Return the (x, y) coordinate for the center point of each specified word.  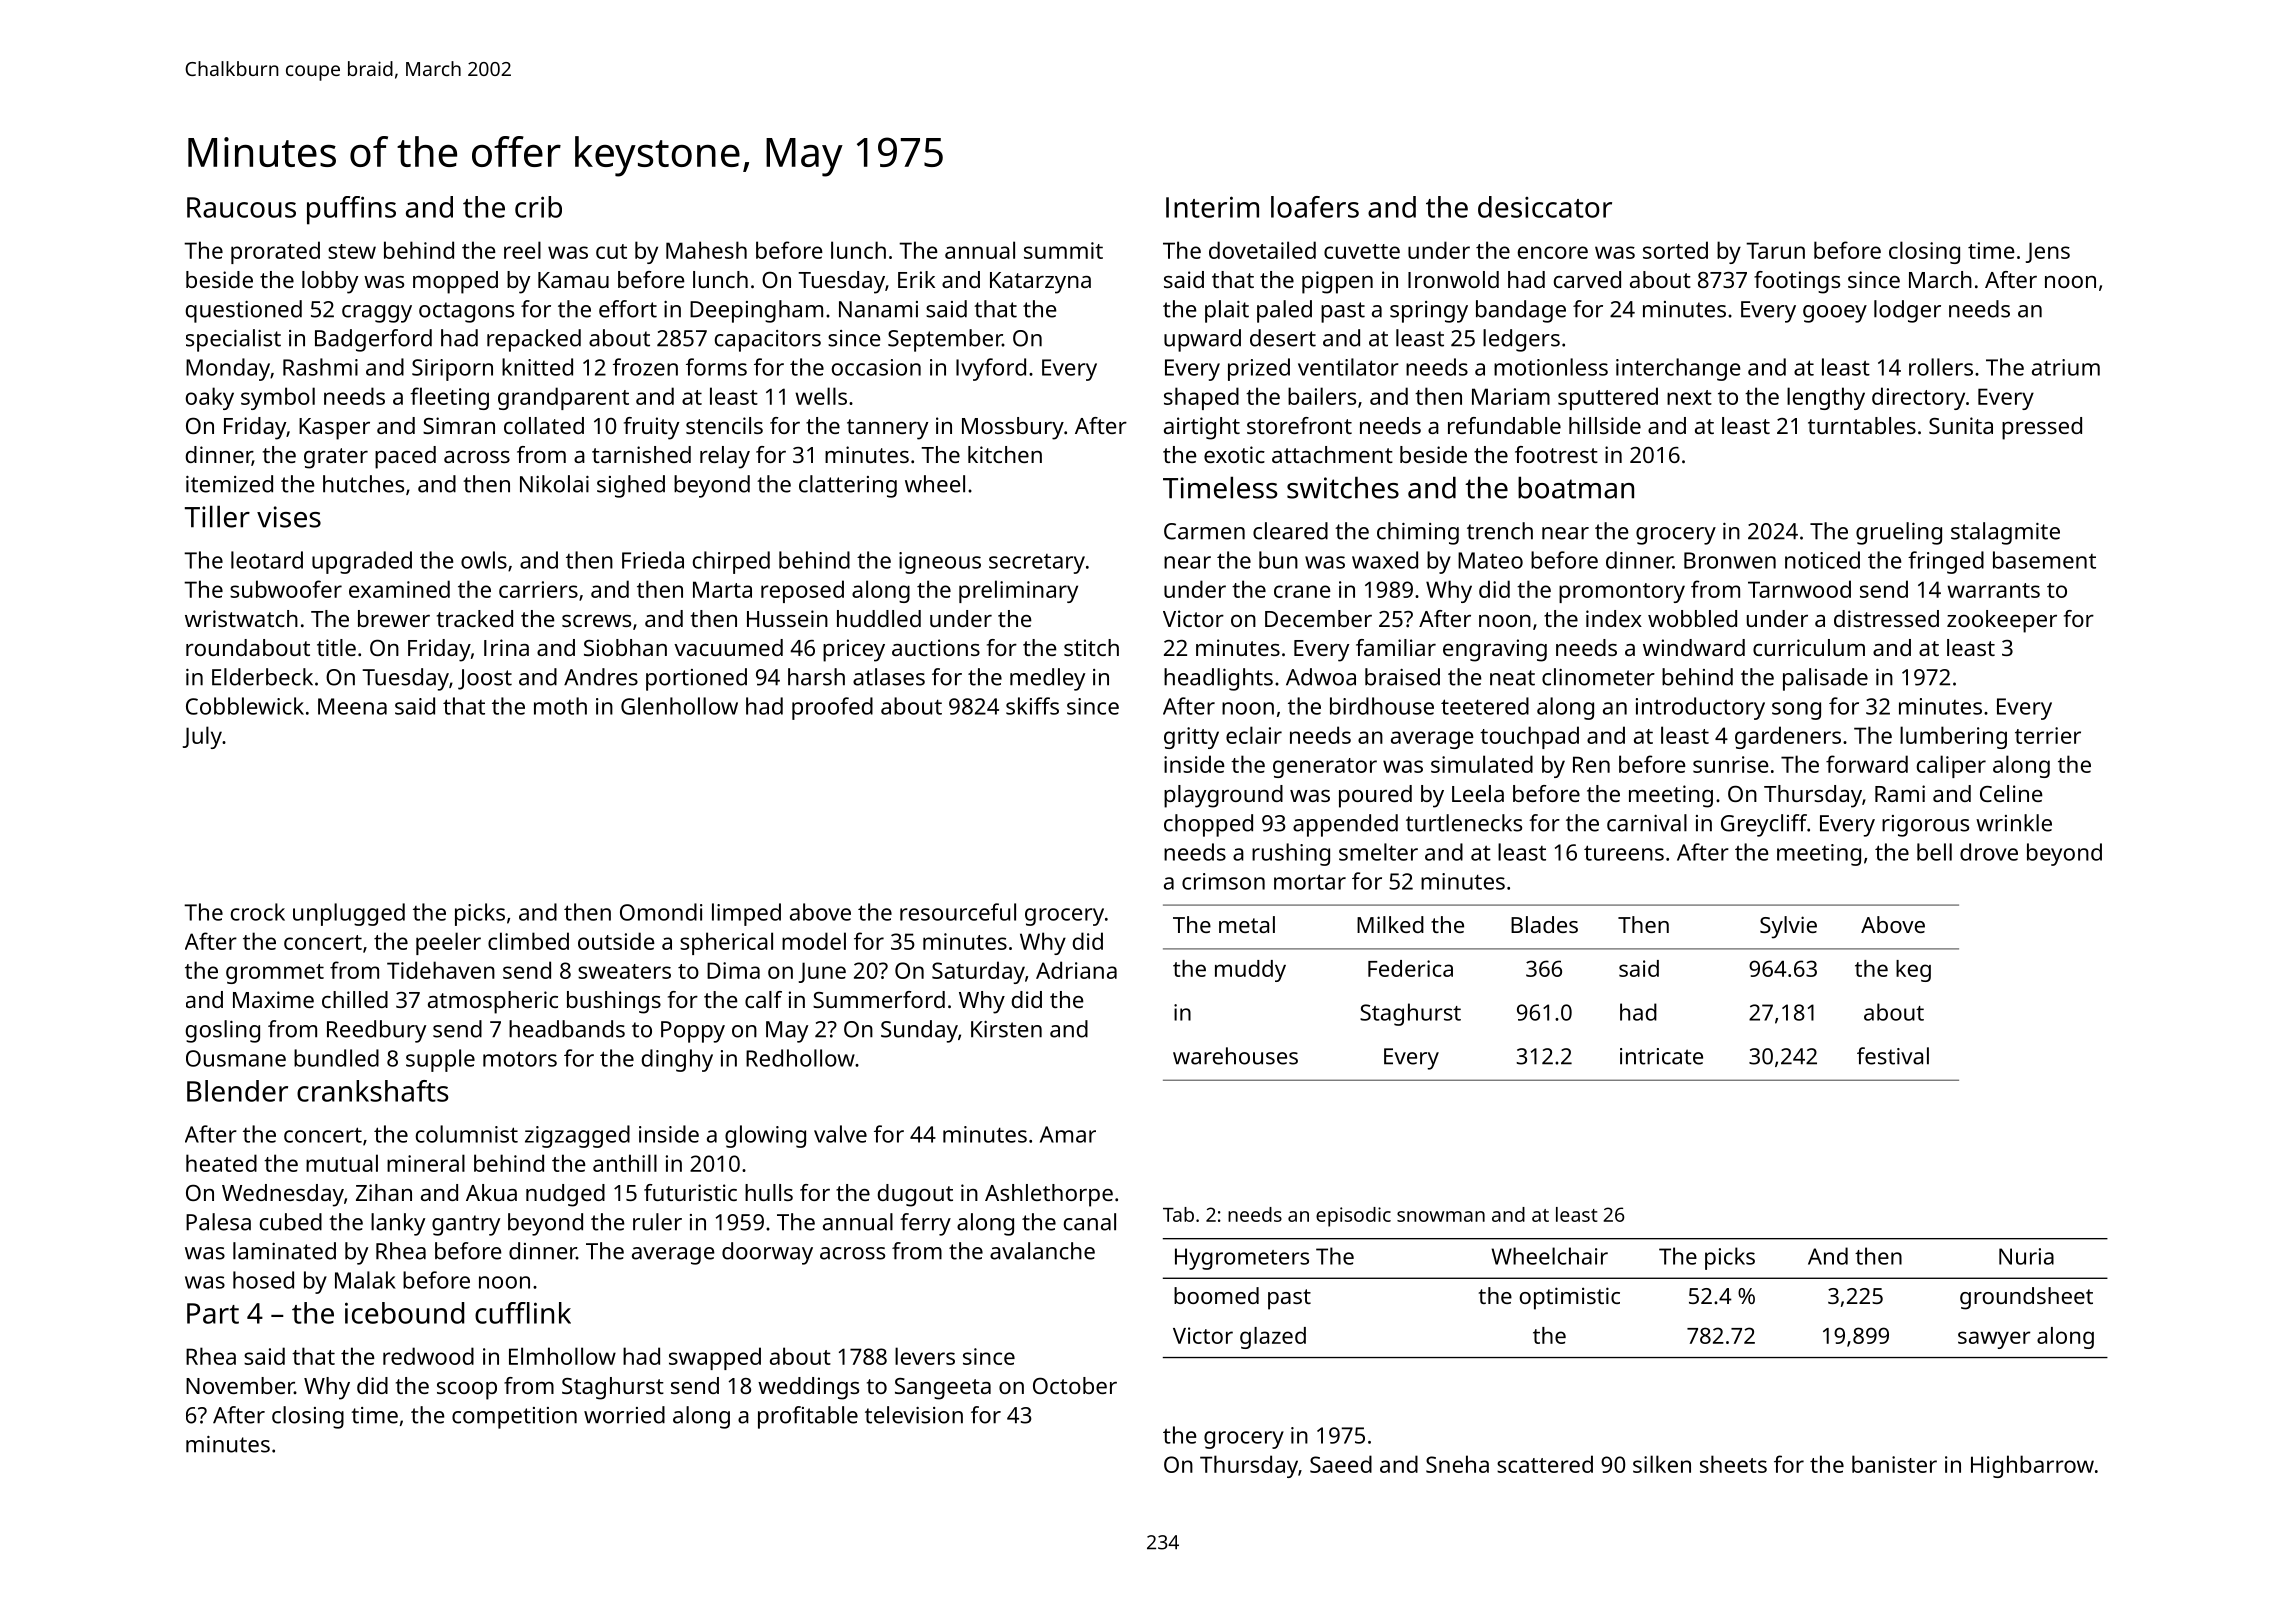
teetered (1485, 706)
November (240, 1385)
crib (538, 207)
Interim (1212, 207)
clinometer (1598, 677)
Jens (2048, 252)
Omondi (661, 912)
